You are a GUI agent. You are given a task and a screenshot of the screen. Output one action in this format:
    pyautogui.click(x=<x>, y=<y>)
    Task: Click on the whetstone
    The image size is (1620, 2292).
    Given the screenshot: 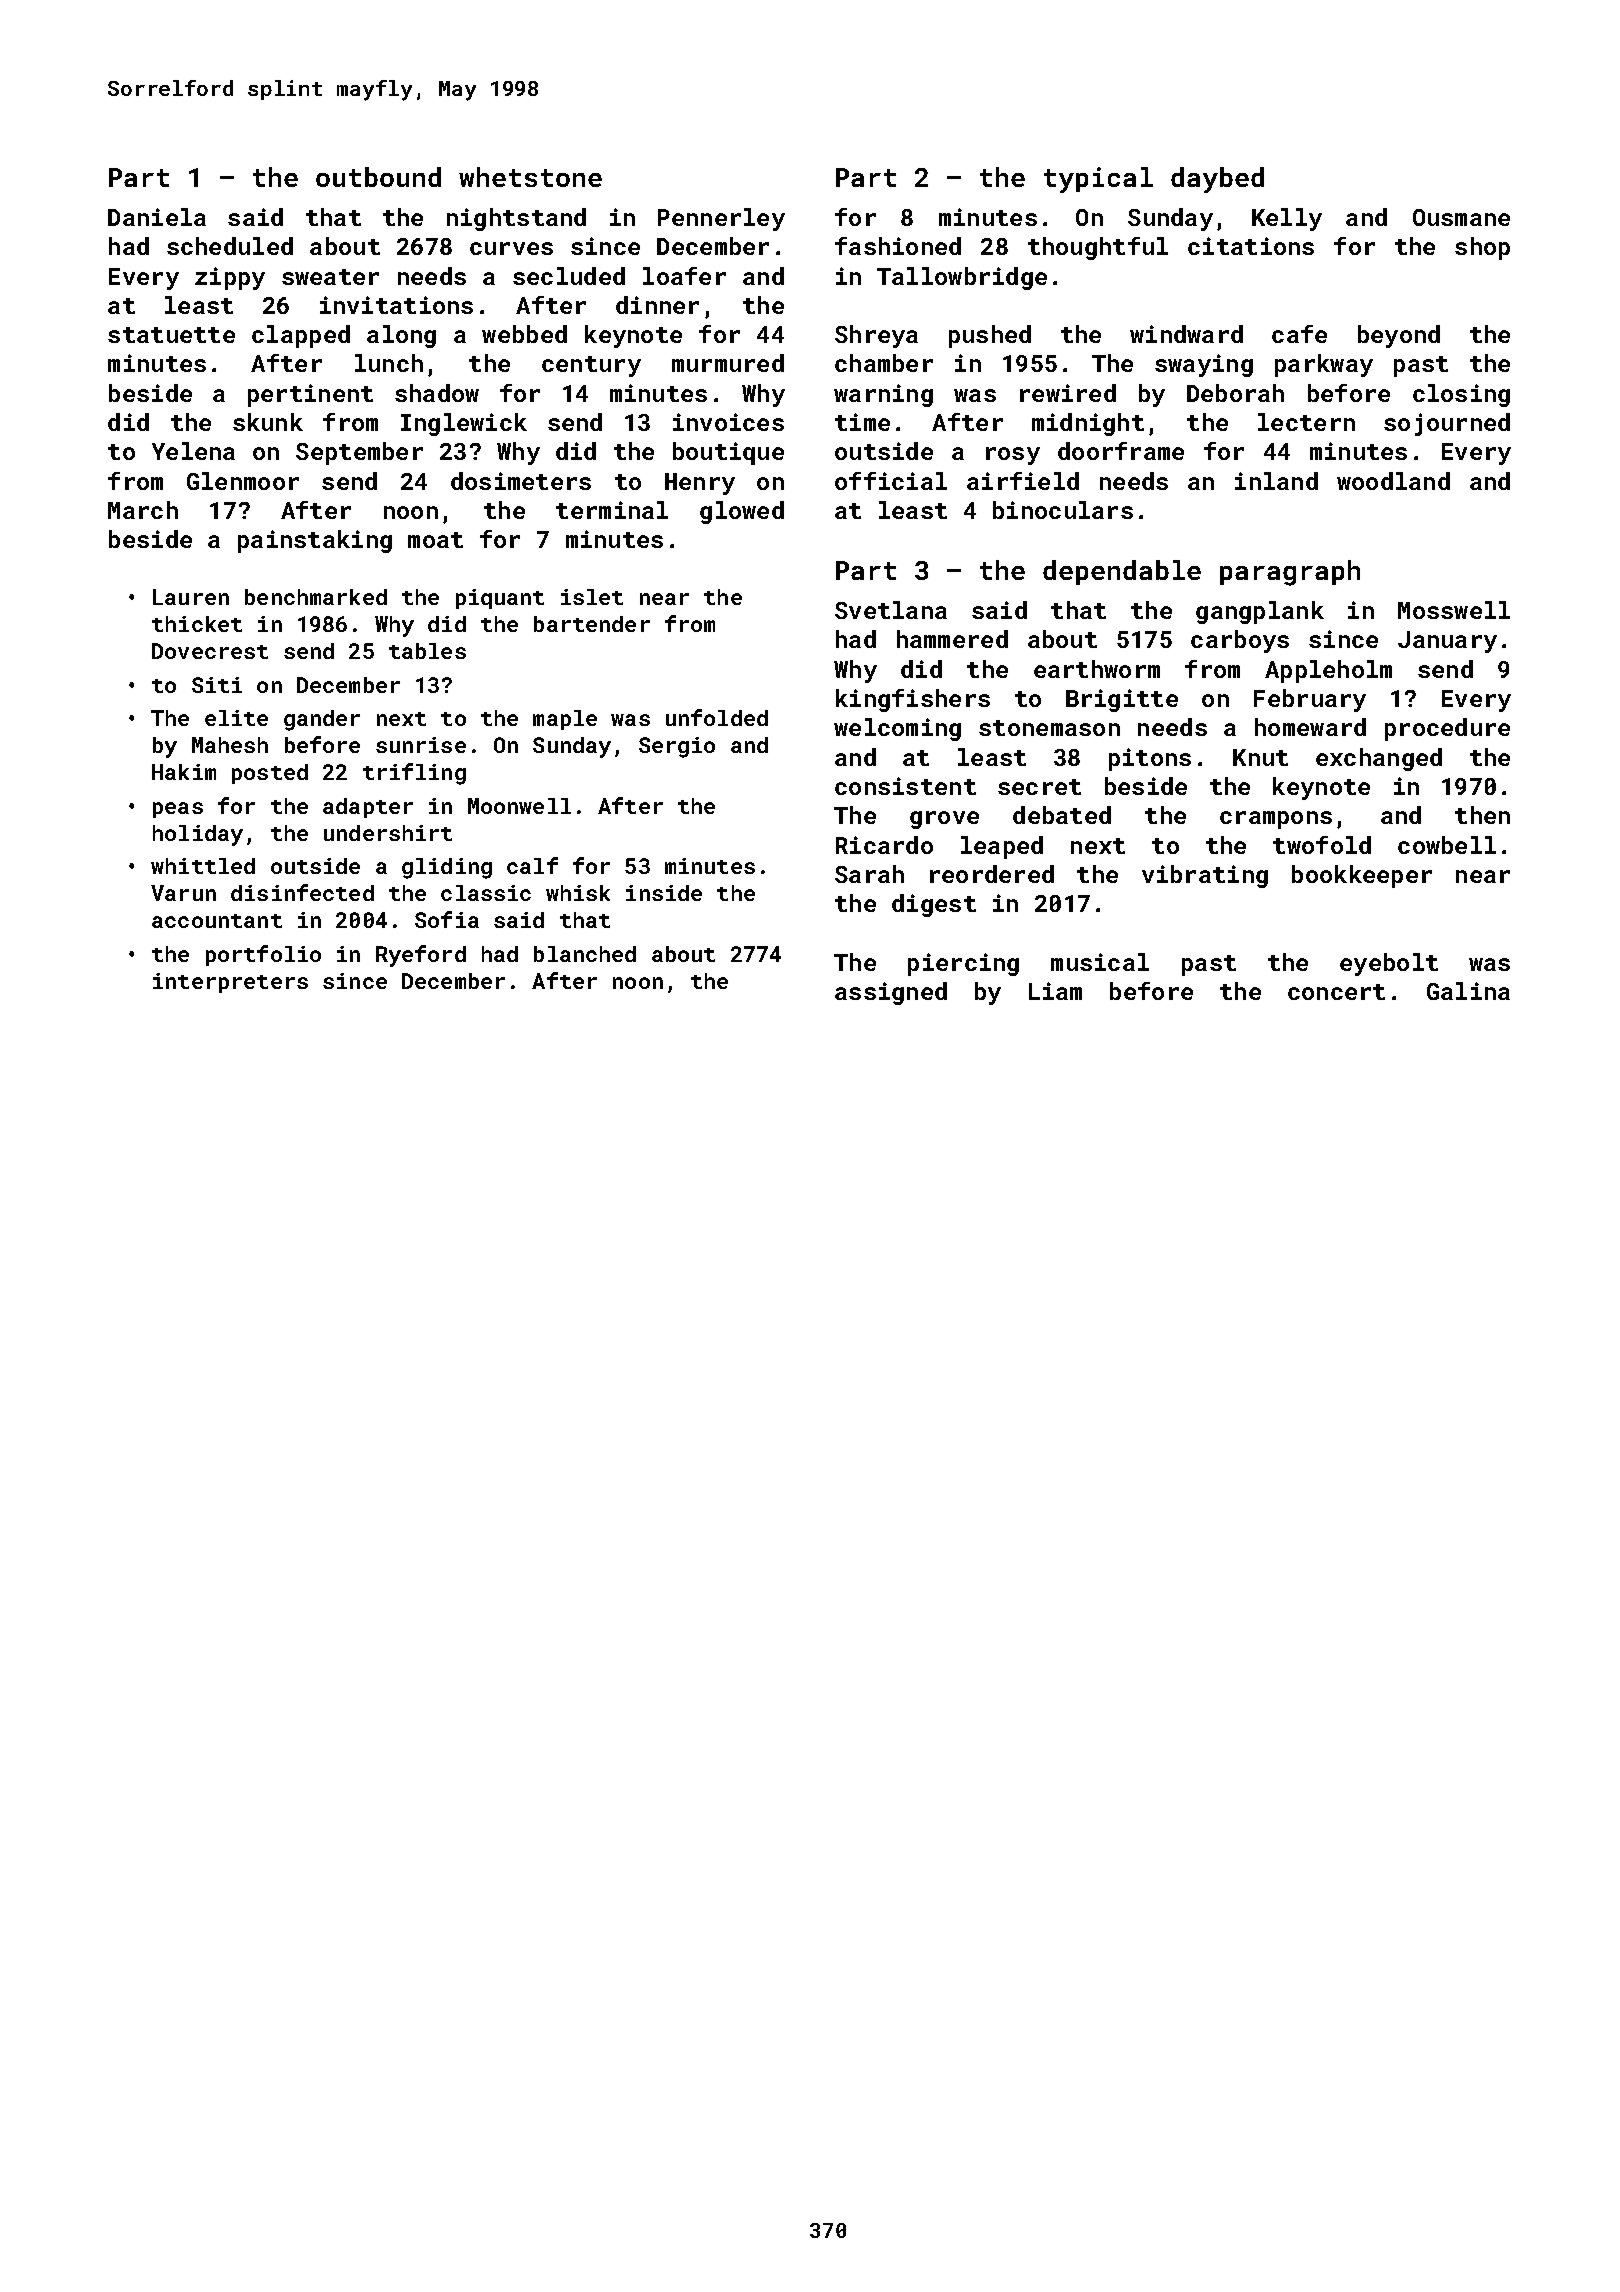 What is the action you would take?
    pyautogui.click(x=530, y=177)
